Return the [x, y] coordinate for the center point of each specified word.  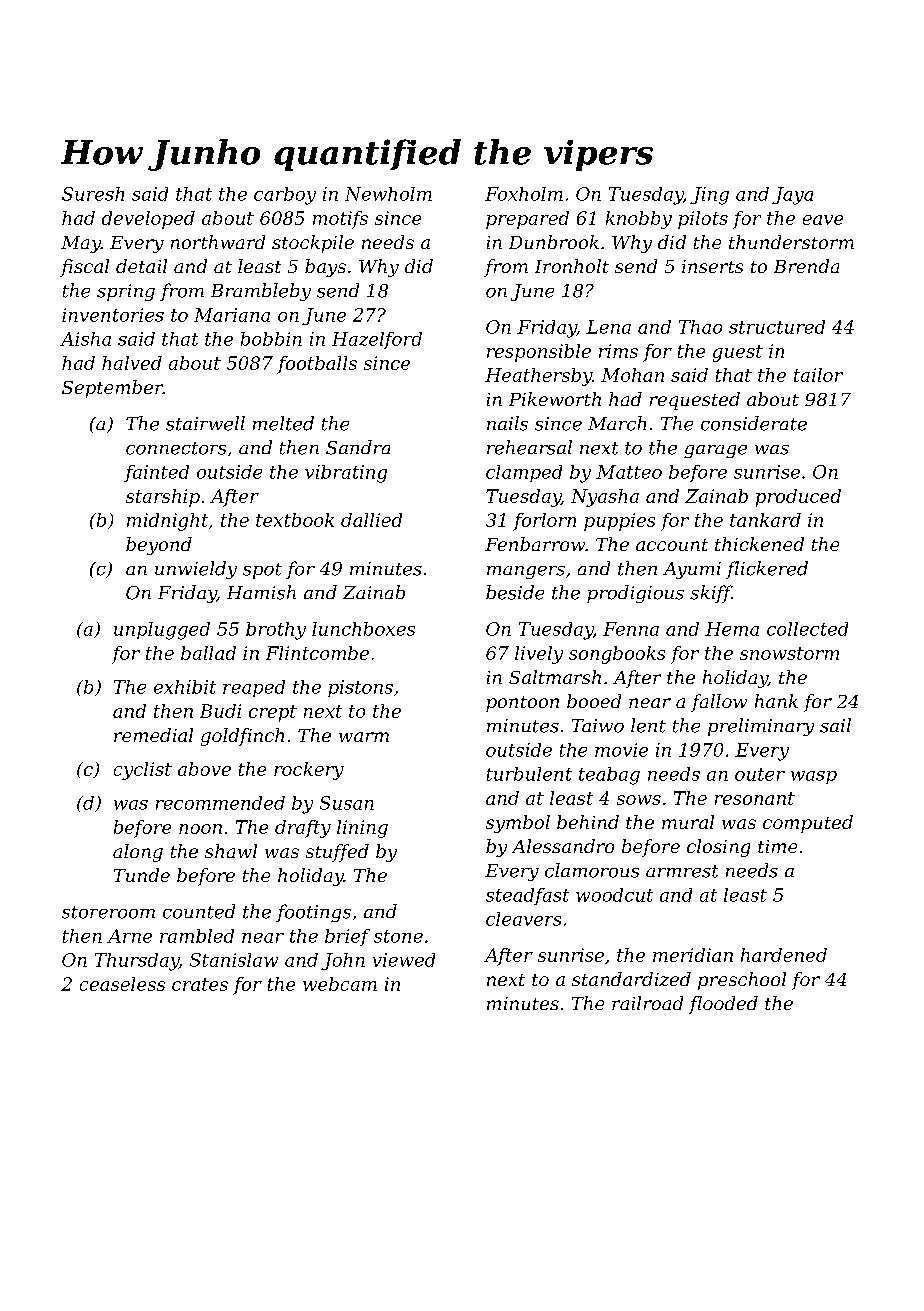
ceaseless [122, 984]
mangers [526, 572]
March [617, 423]
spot [262, 571]
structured [777, 327]
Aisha [85, 339]
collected [807, 629]
